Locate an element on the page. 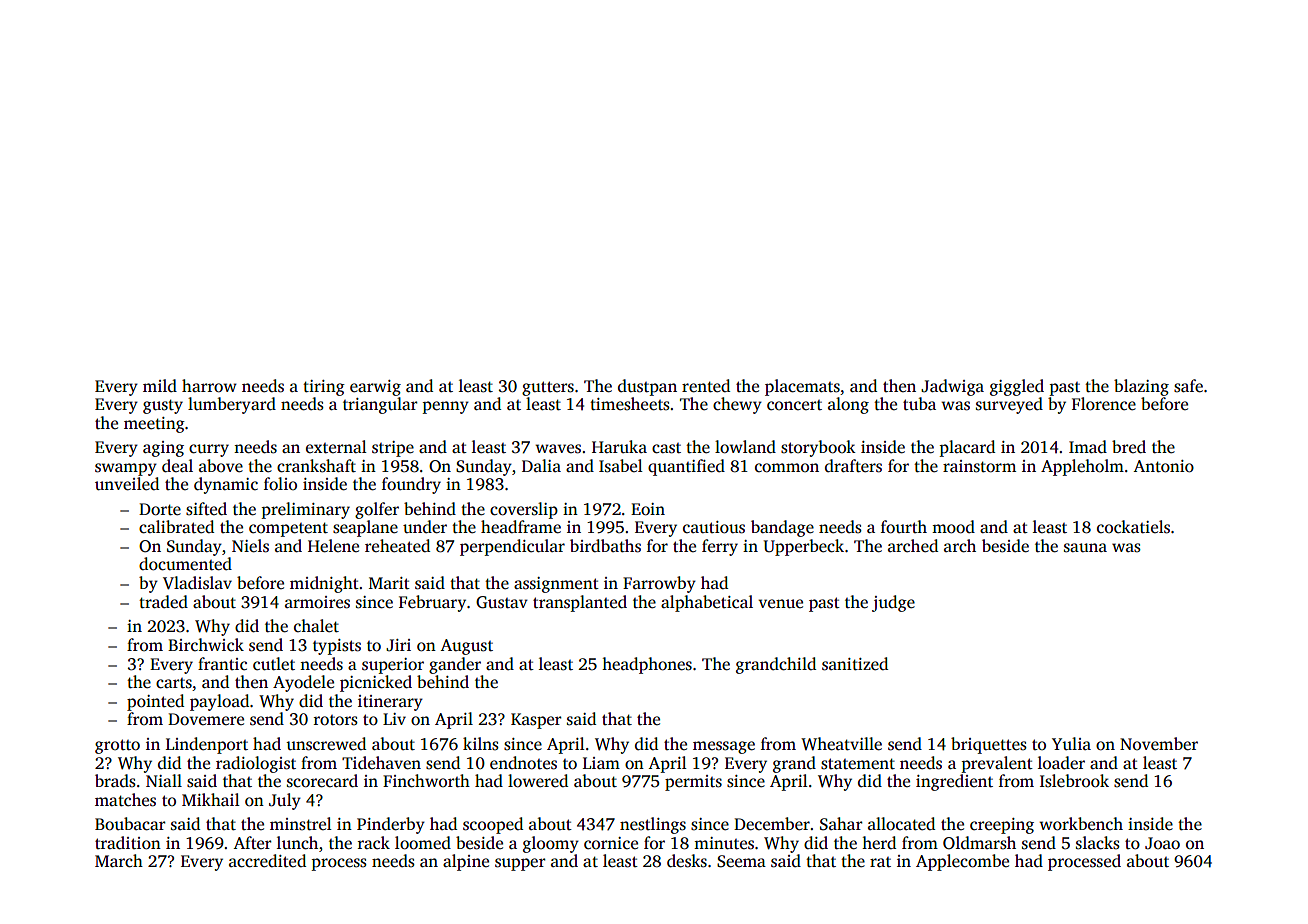 The width and height of the page is (1308, 924). briquettes is located at coordinates (989, 745).
